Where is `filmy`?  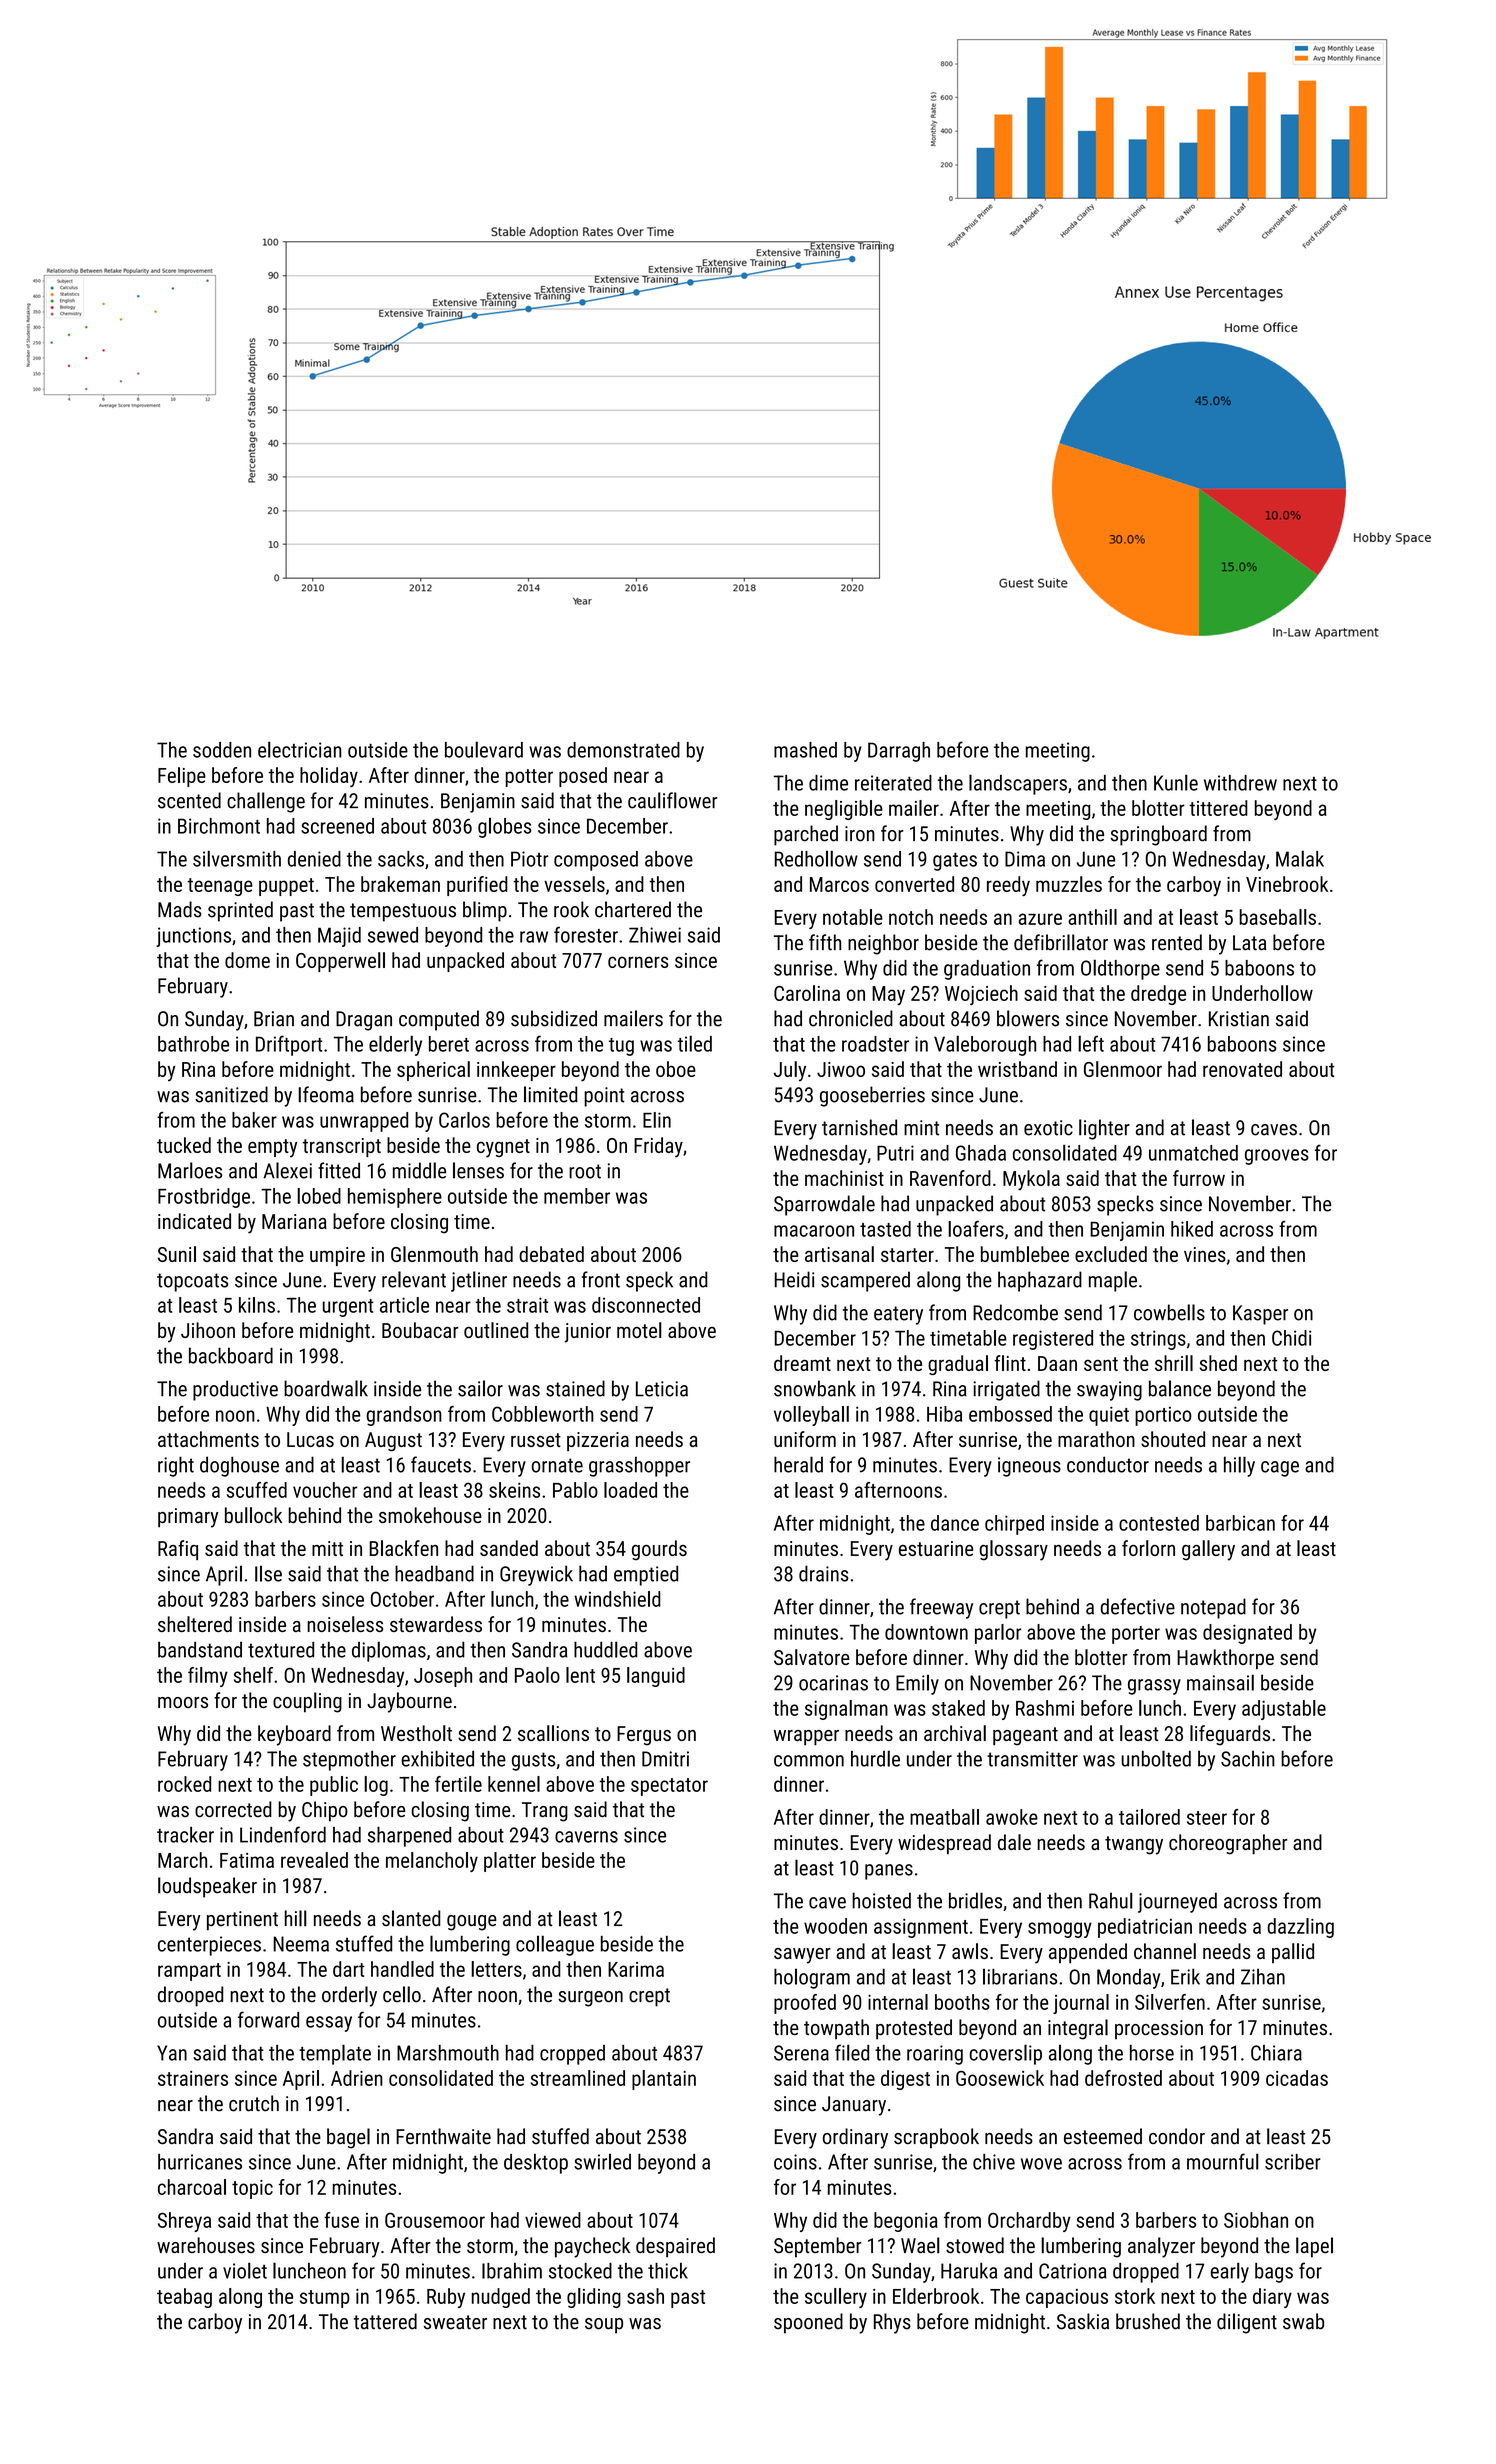
filmy is located at coordinates (208, 1677).
